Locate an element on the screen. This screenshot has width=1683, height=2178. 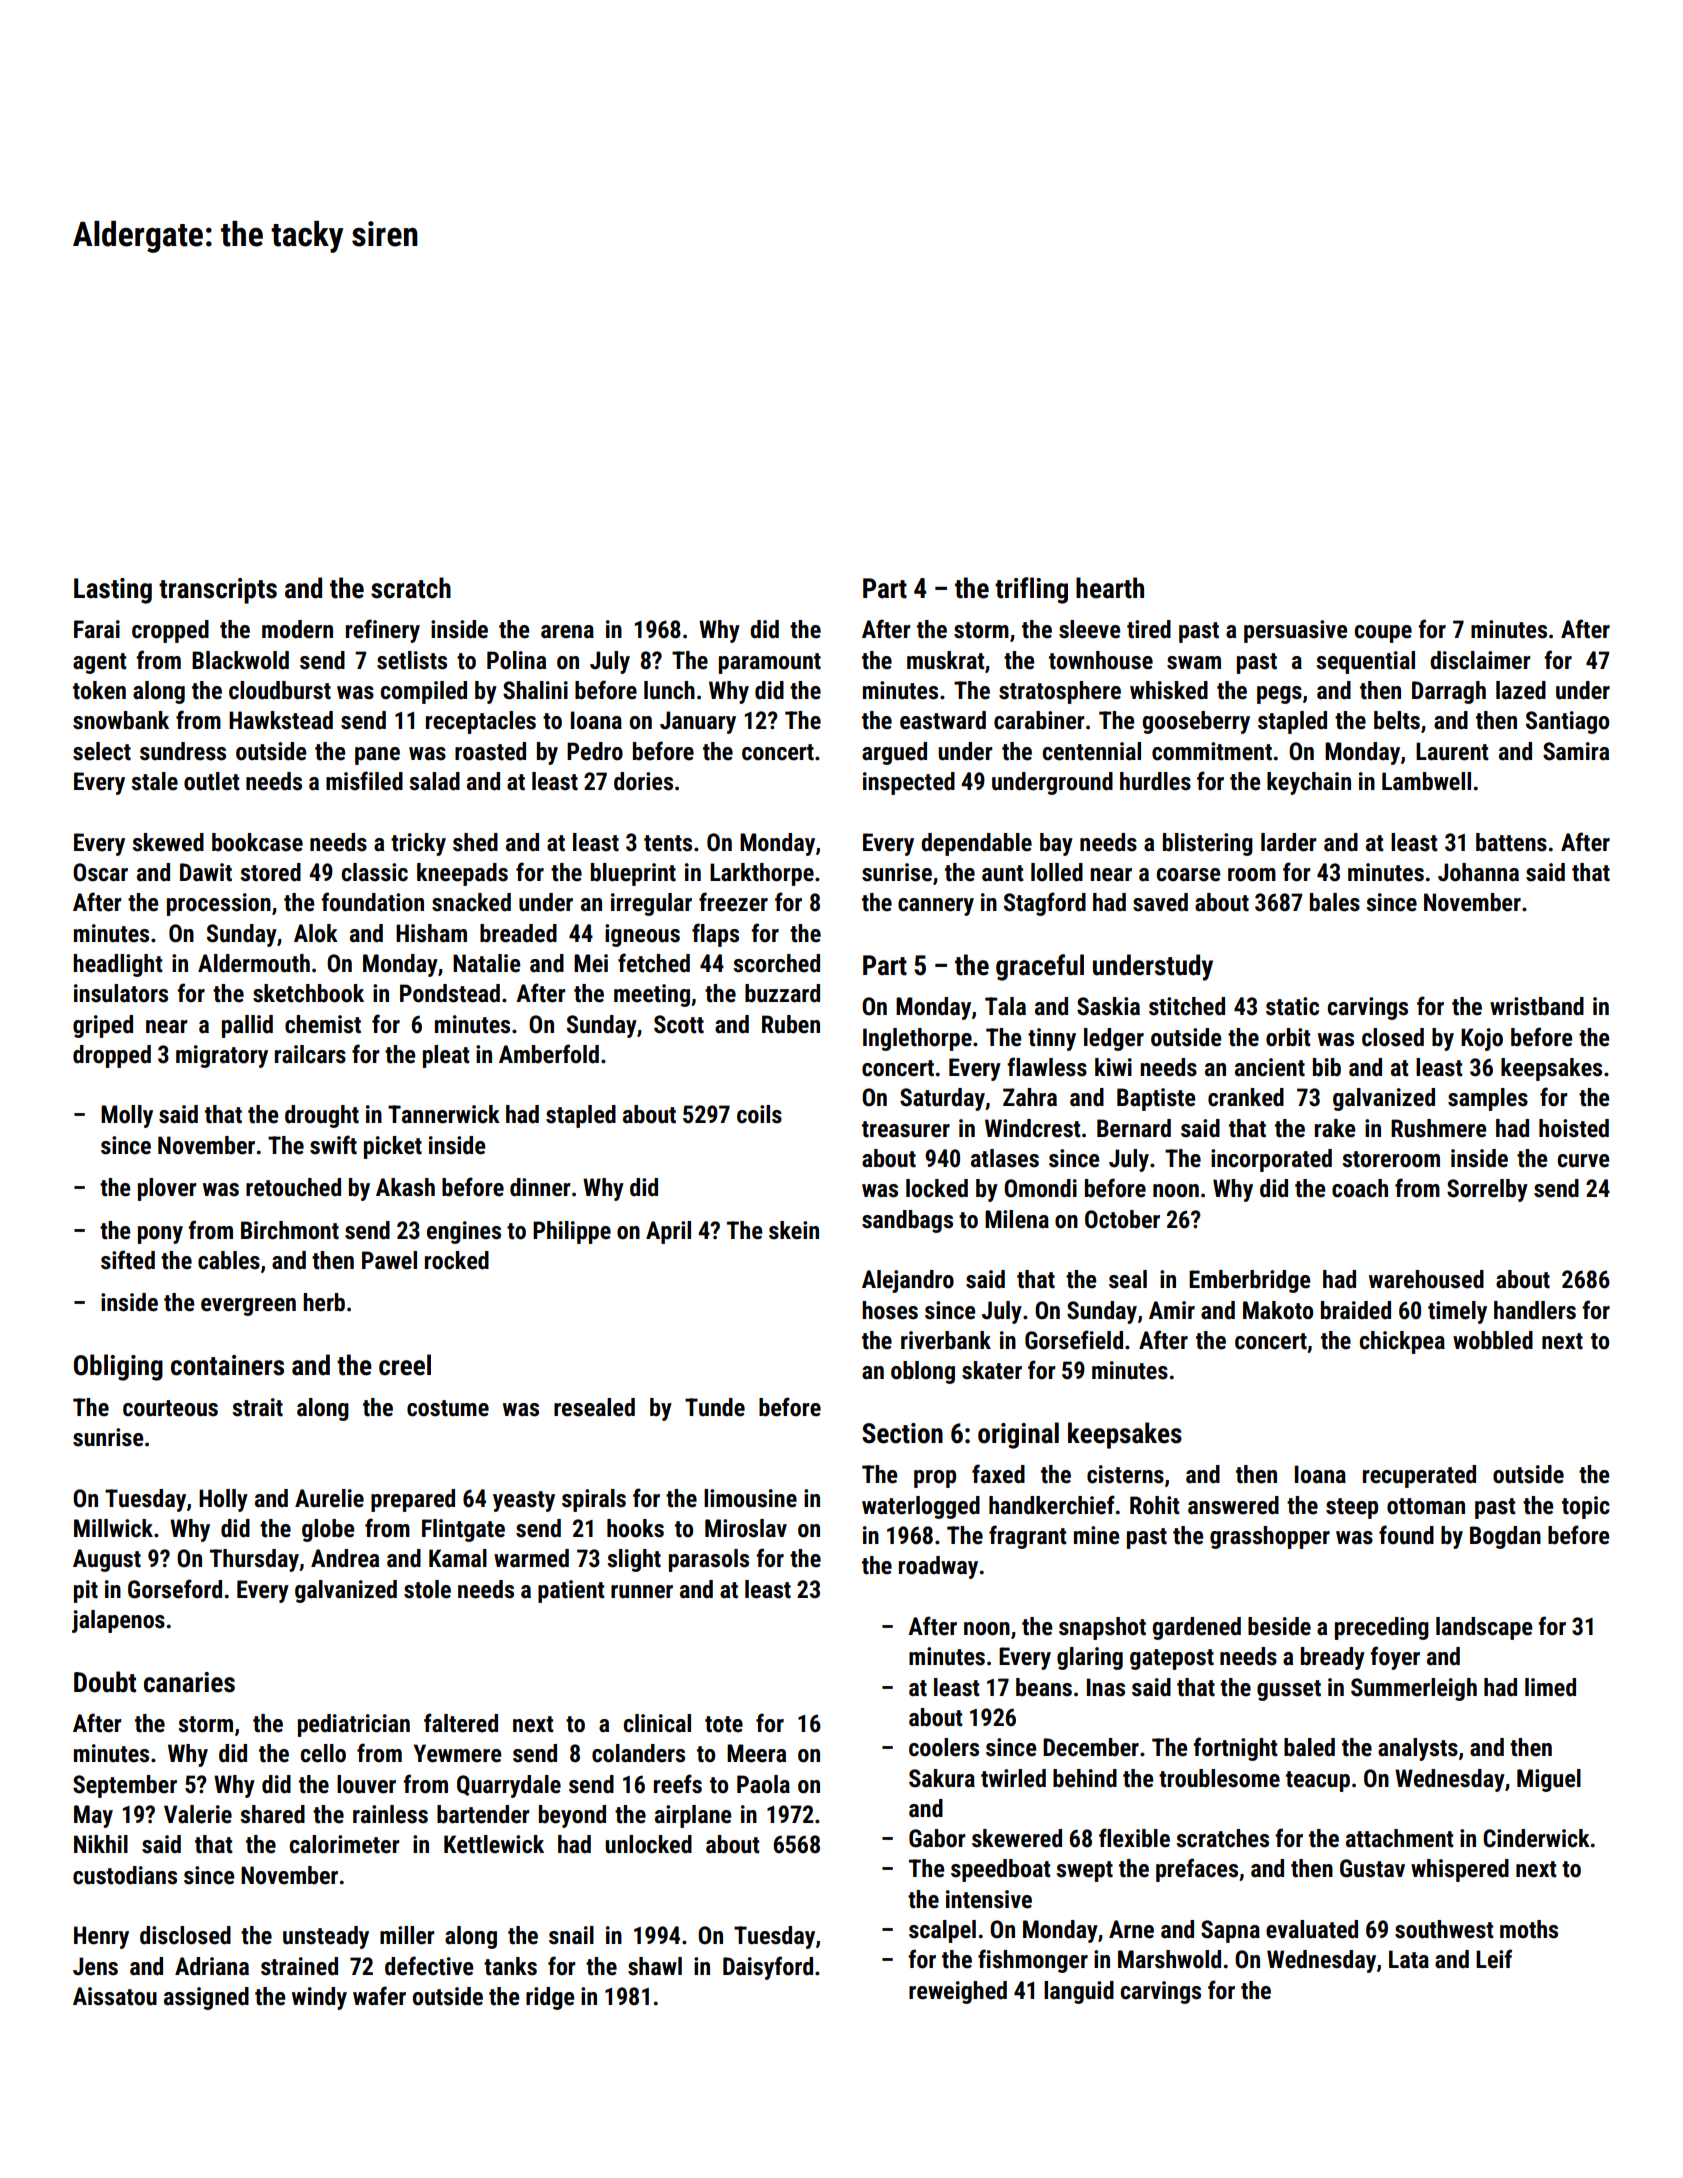
Holly is located at coordinates (223, 1500).
